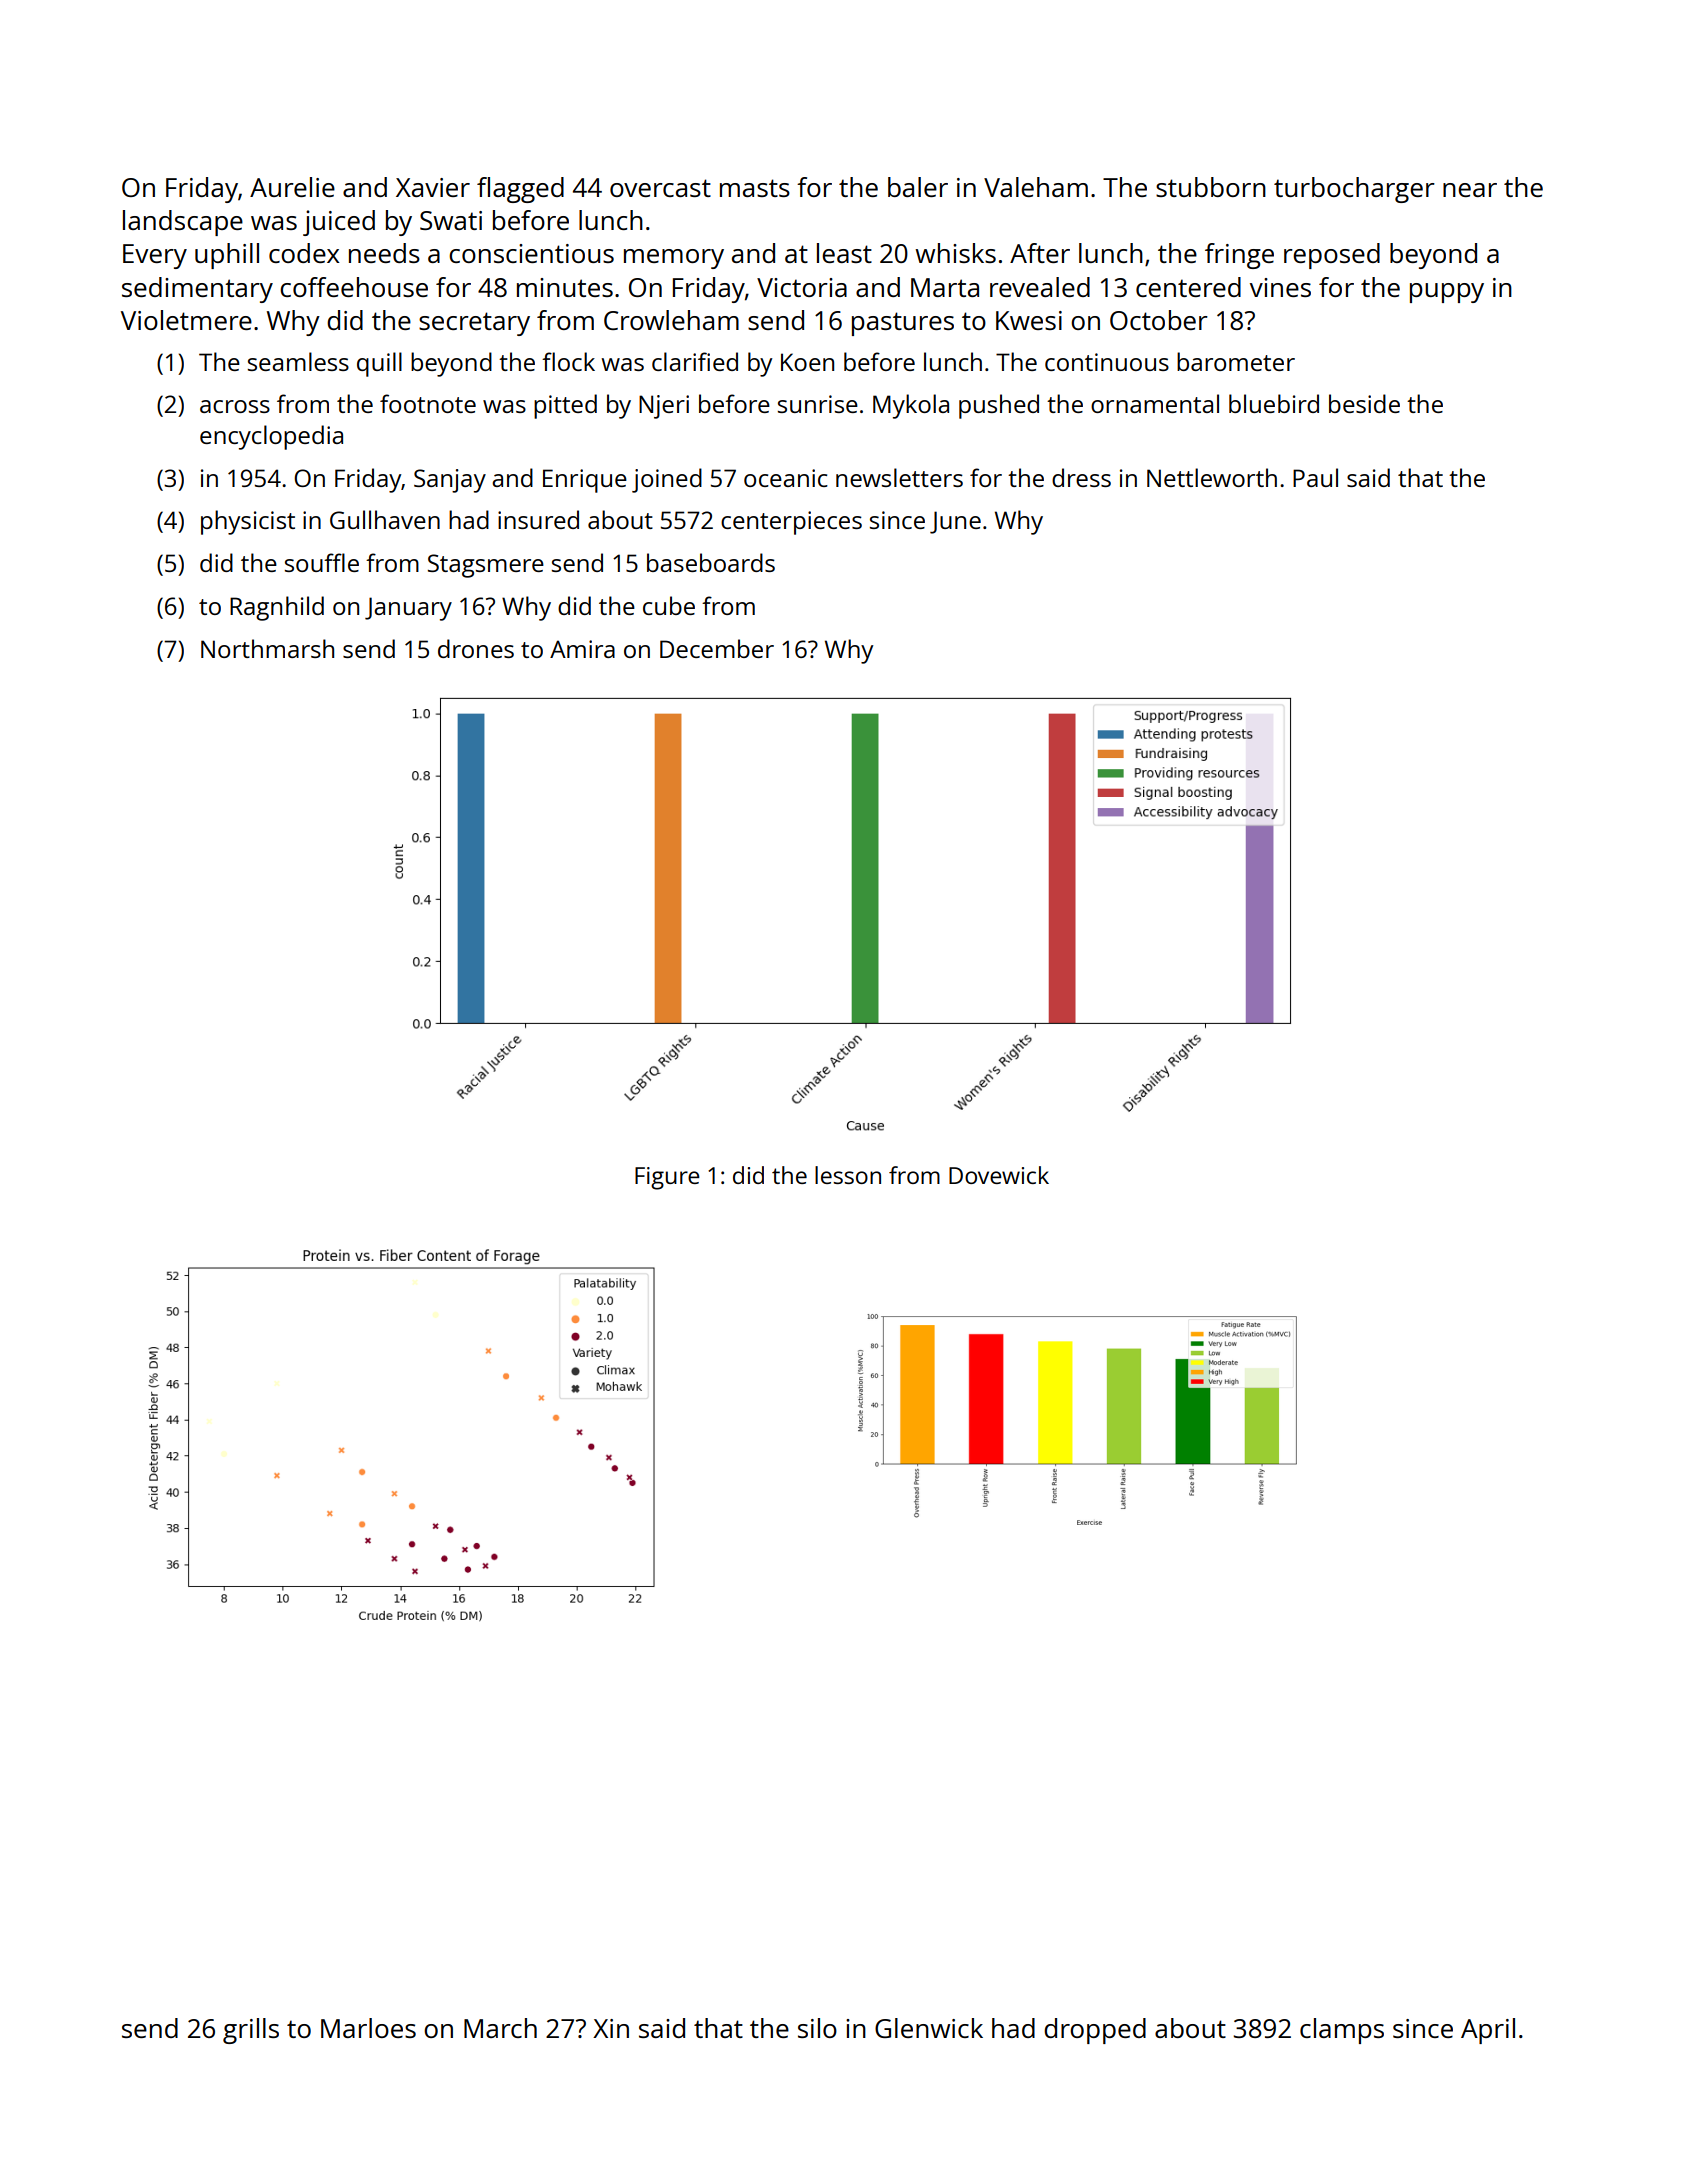  Describe the element at coordinates (848, 1175) in the image. I see `lesson` at that location.
